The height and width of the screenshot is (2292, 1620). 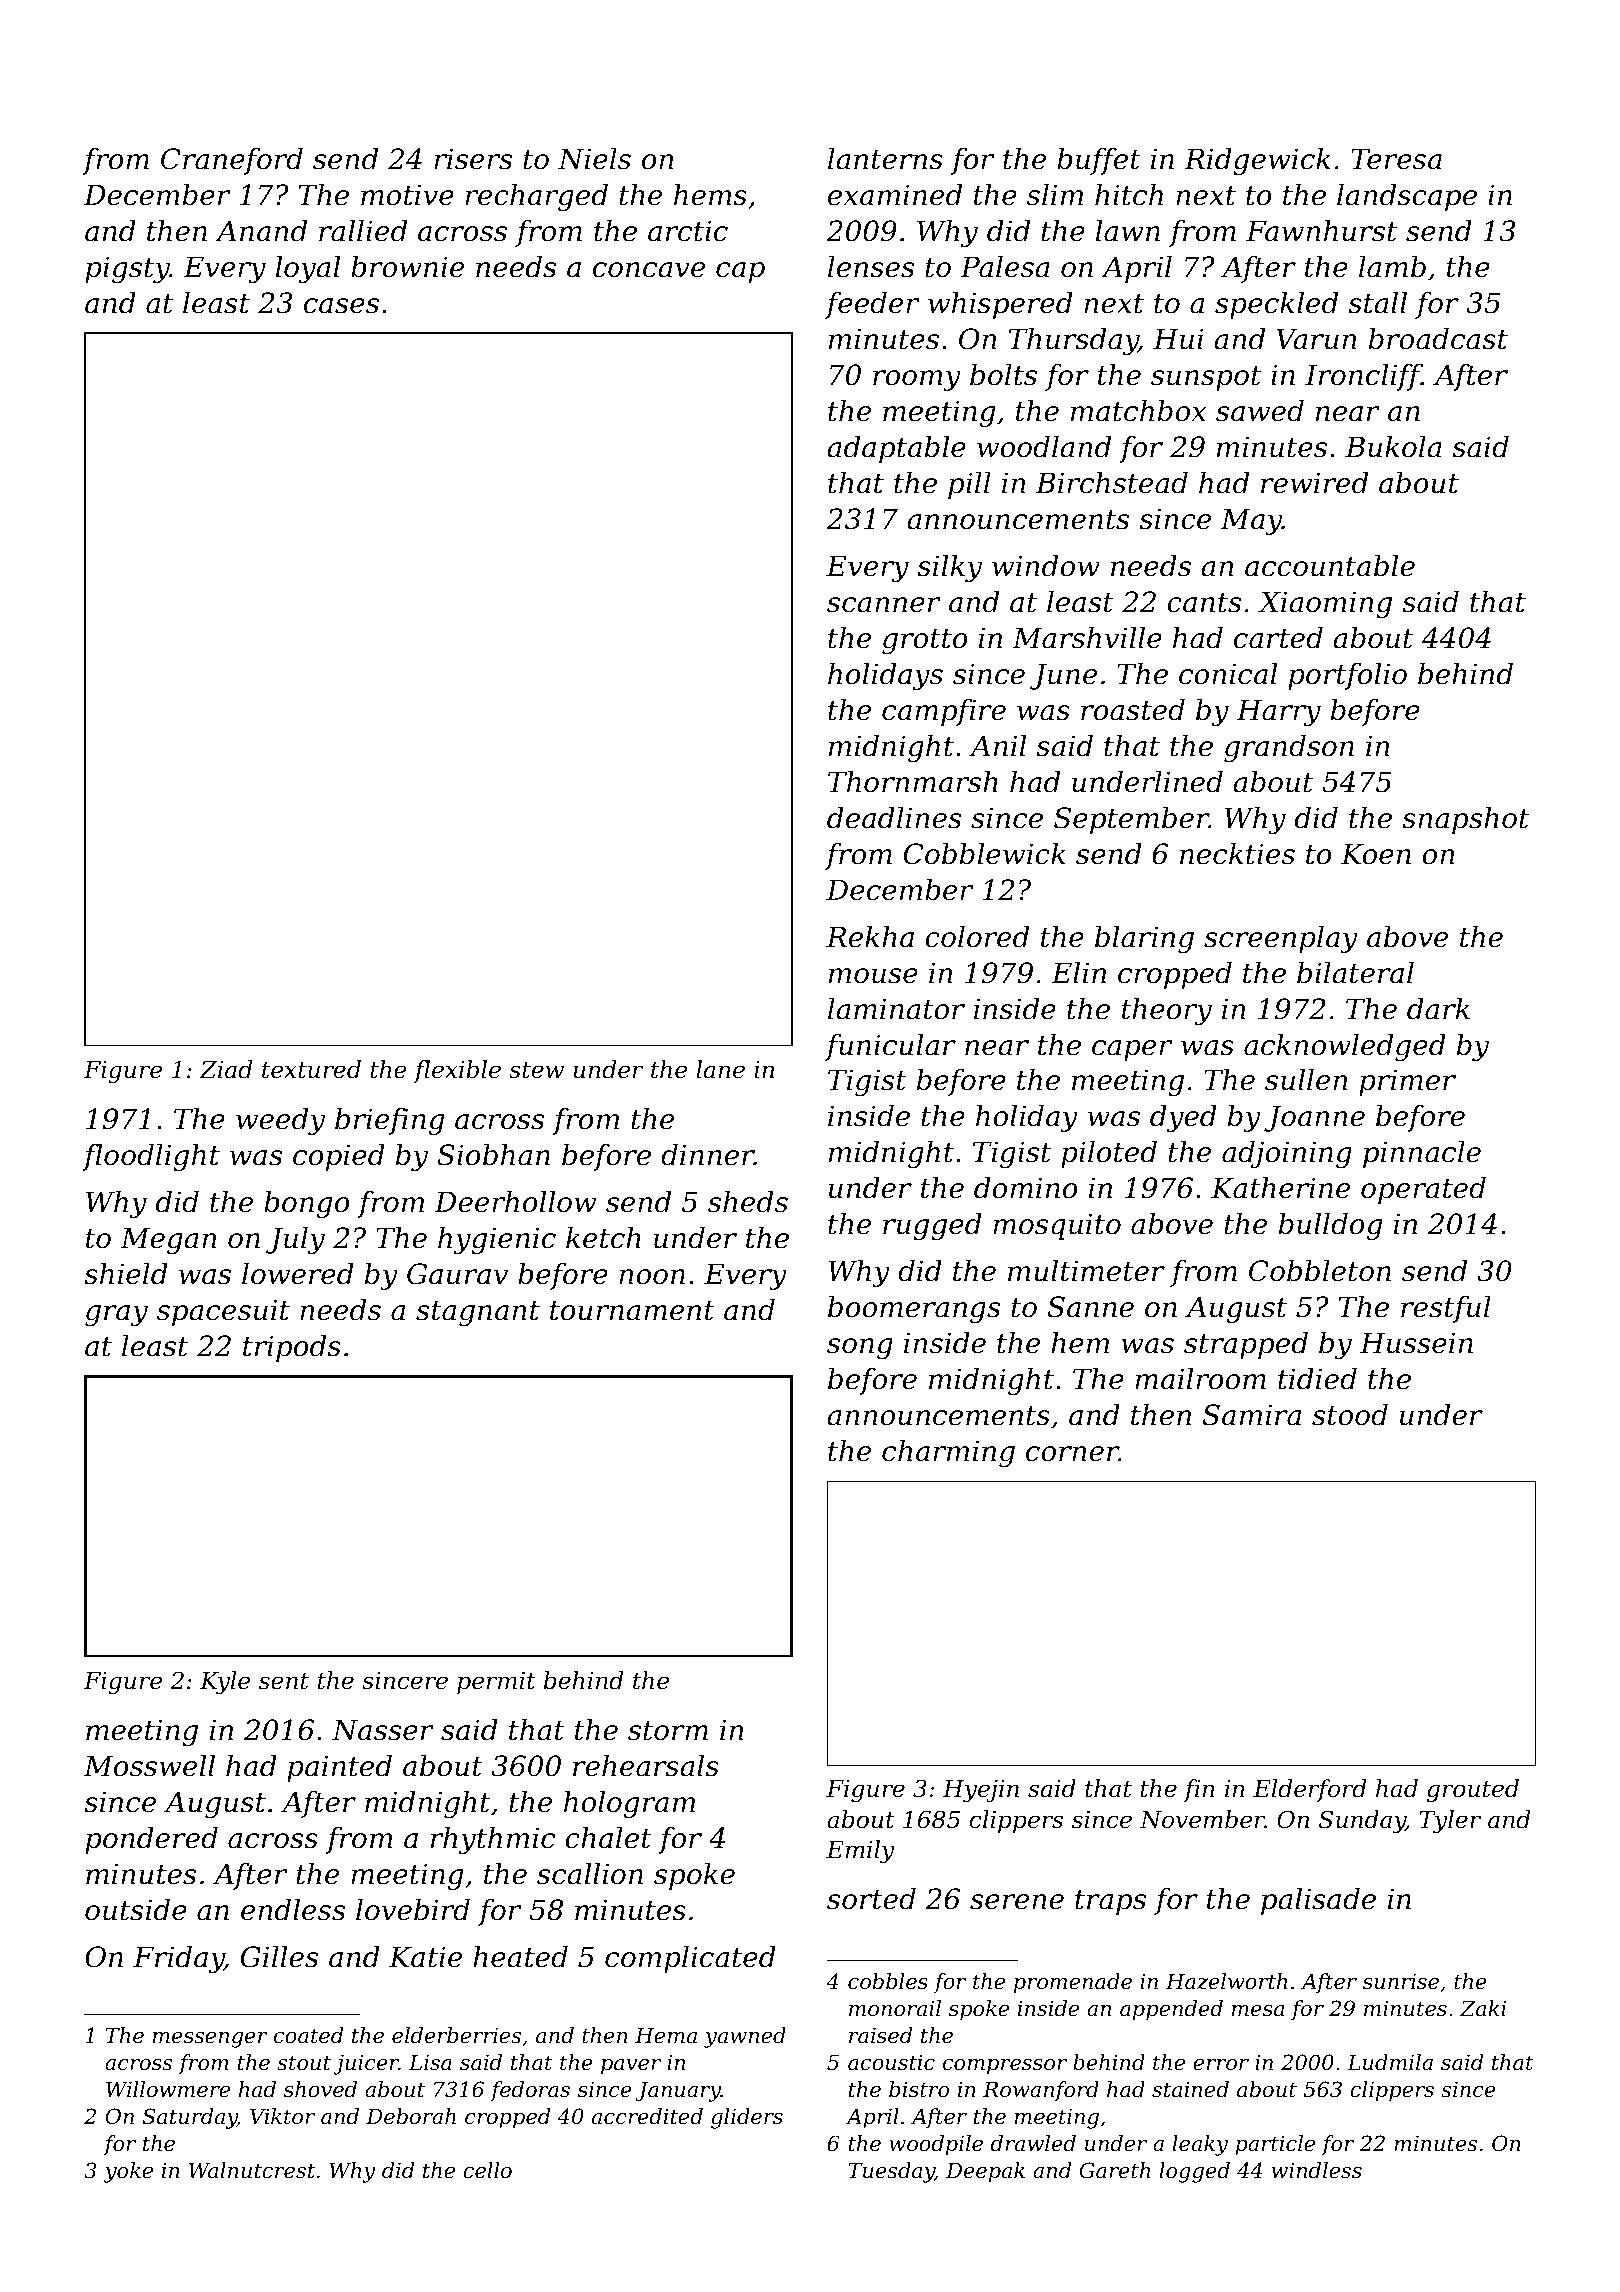 What do you see at coordinates (1280, 1188) in the screenshot?
I see `Katherine` at bounding box center [1280, 1188].
